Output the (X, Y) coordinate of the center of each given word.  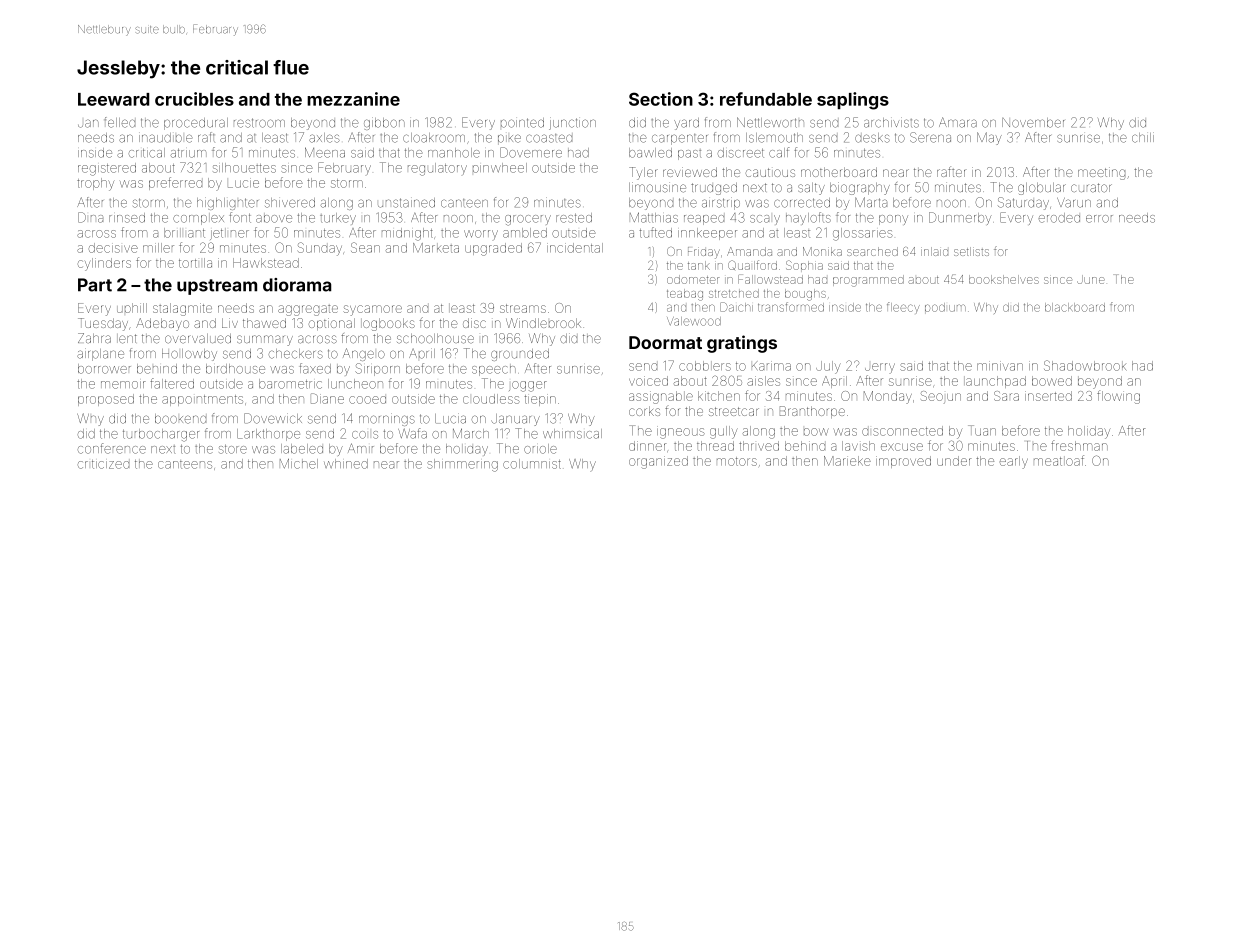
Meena (325, 152)
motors (737, 461)
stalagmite (182, 309)
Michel (299, 464)
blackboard (1075, 307)
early (1014, 462)
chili (1143, 137)
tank (699, 265)
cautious (770, 172)
